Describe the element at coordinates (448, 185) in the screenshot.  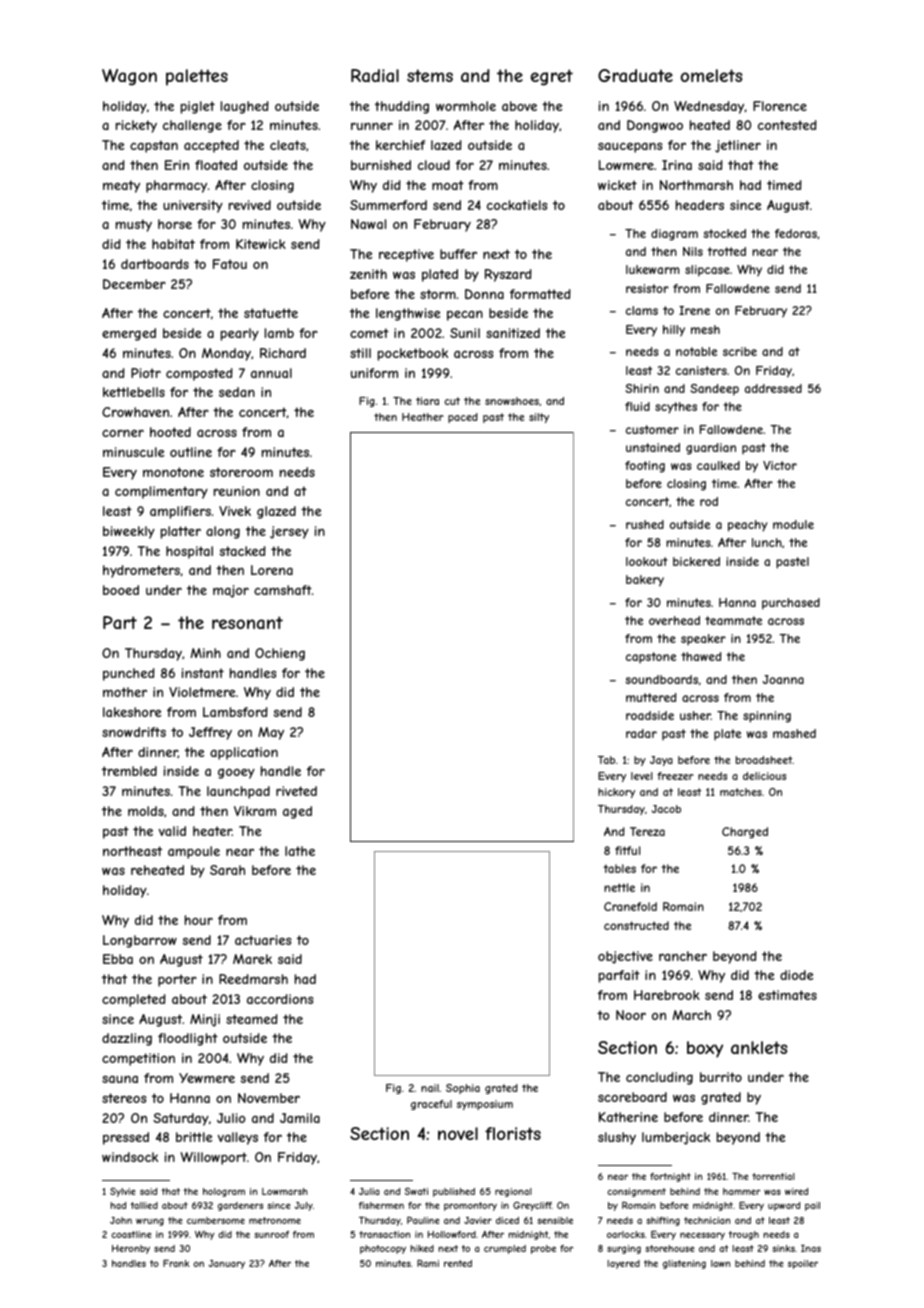
I see `moat` at that location.
